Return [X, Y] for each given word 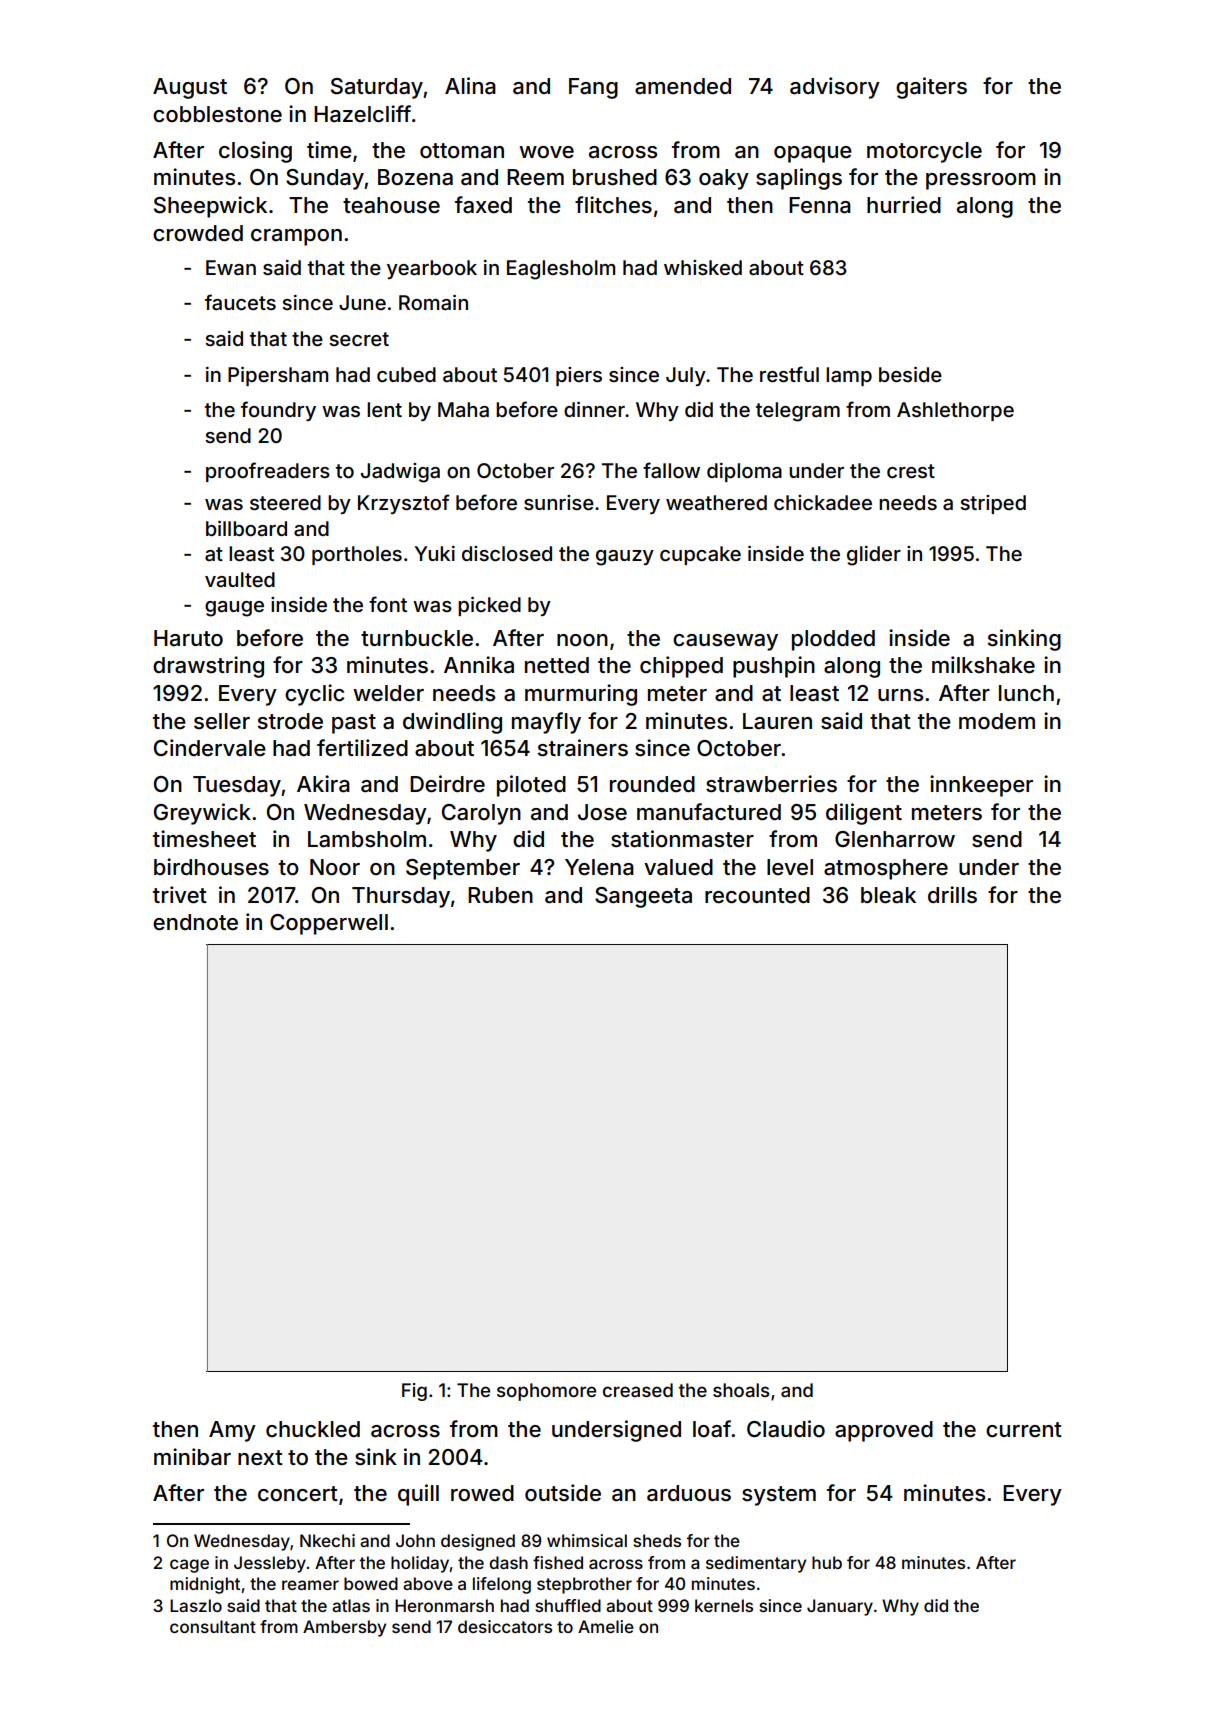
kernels [724, 1605]
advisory [835, 88]
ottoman [462, 151]
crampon [296, 237]
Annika [479, 664]
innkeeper [981, 786]
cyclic [314, 695]
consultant [213, 1626]
